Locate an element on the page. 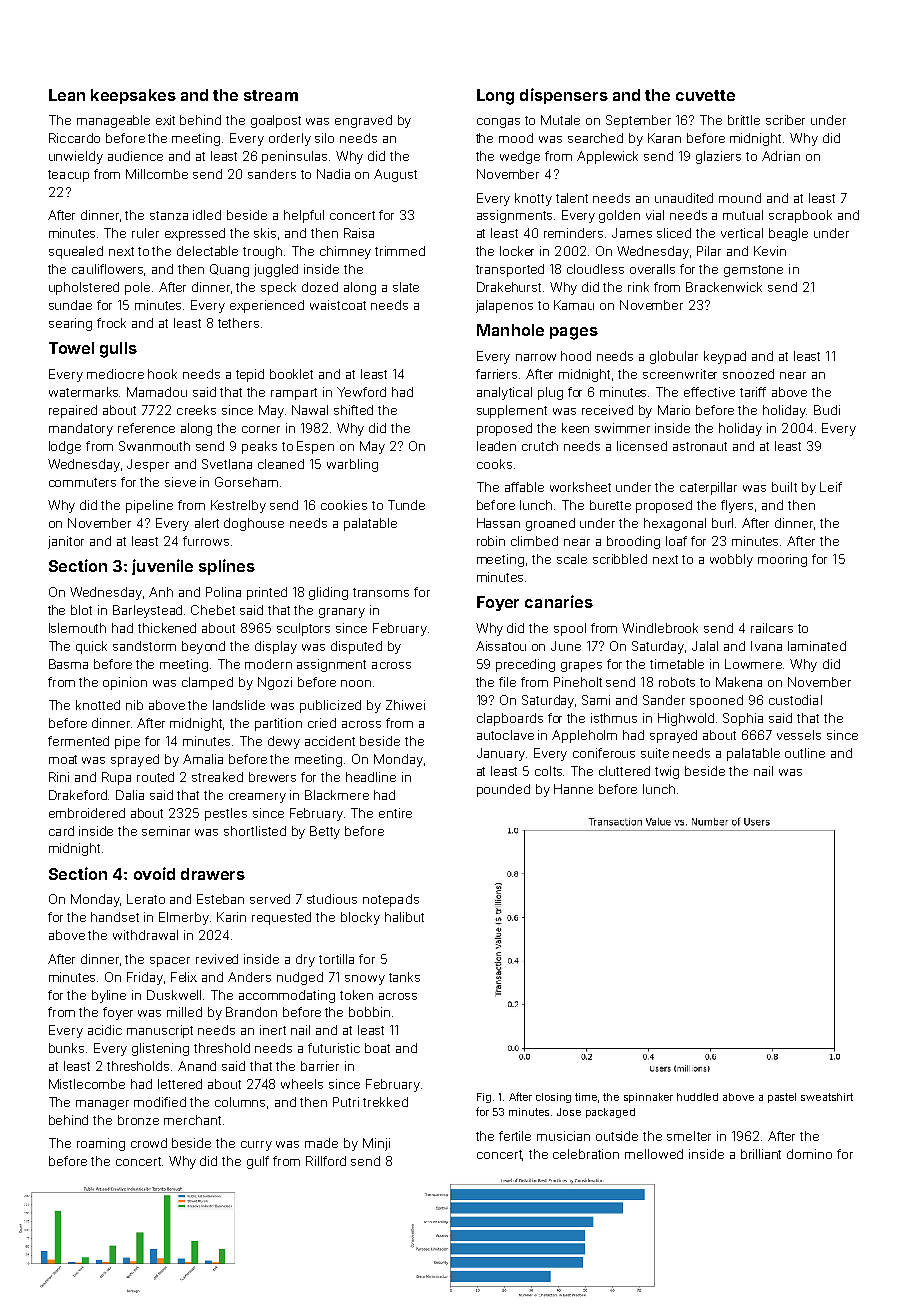 Image resolution: width=908 pixels, height=1316 pixels. stream is located at coordinates (271, 95).
